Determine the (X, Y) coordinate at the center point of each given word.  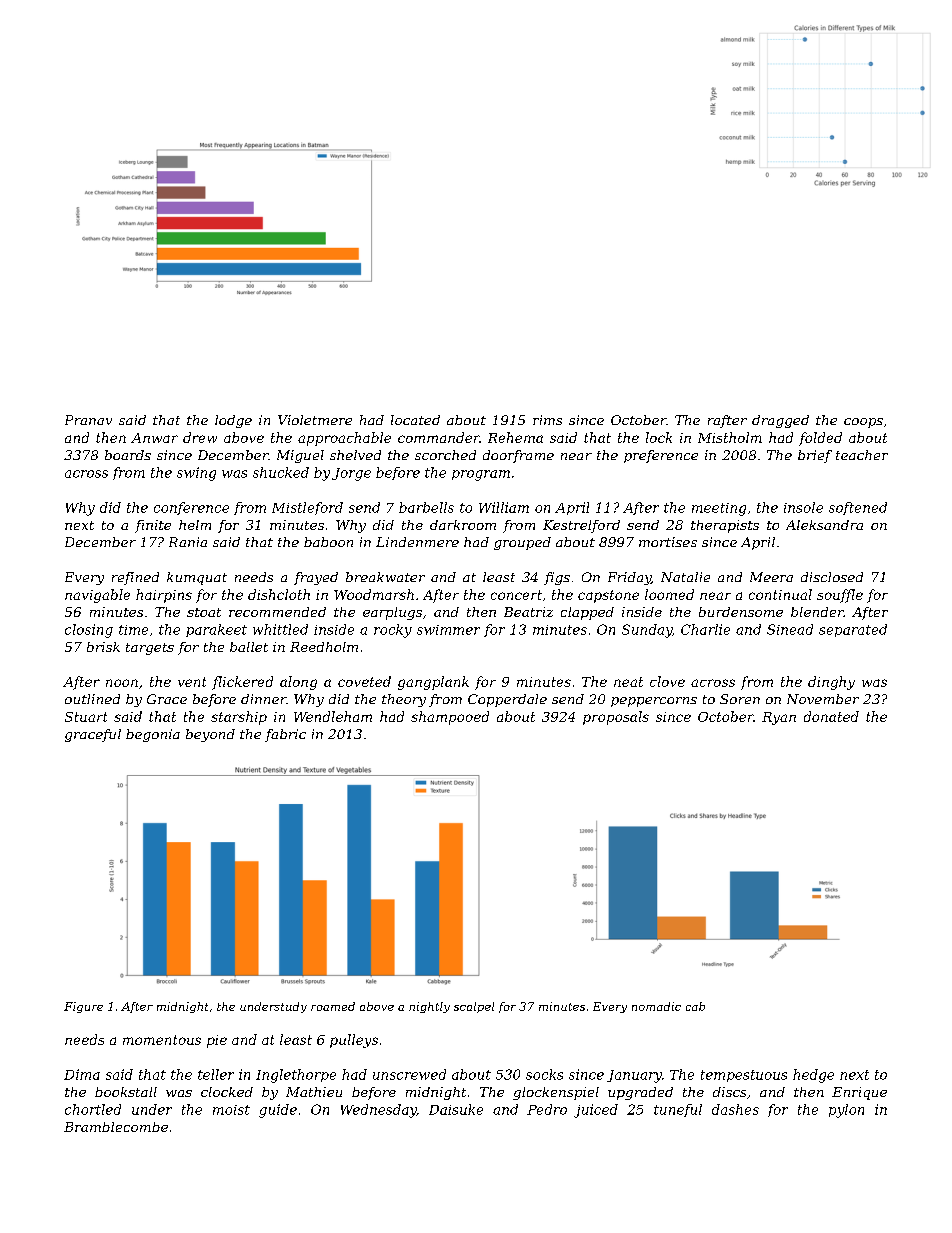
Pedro (547, 1109)
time (133, 630)
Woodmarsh (374, 594)
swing (196, 474)
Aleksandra (824, 525)
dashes (735, 1109)
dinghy (831, 683)
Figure (83, 1007)
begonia (153, 735)
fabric (285, 735)
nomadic (656, 1006)
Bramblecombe (116, 1127)
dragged (780, 421)
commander (439, 437)
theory (404, 700)
